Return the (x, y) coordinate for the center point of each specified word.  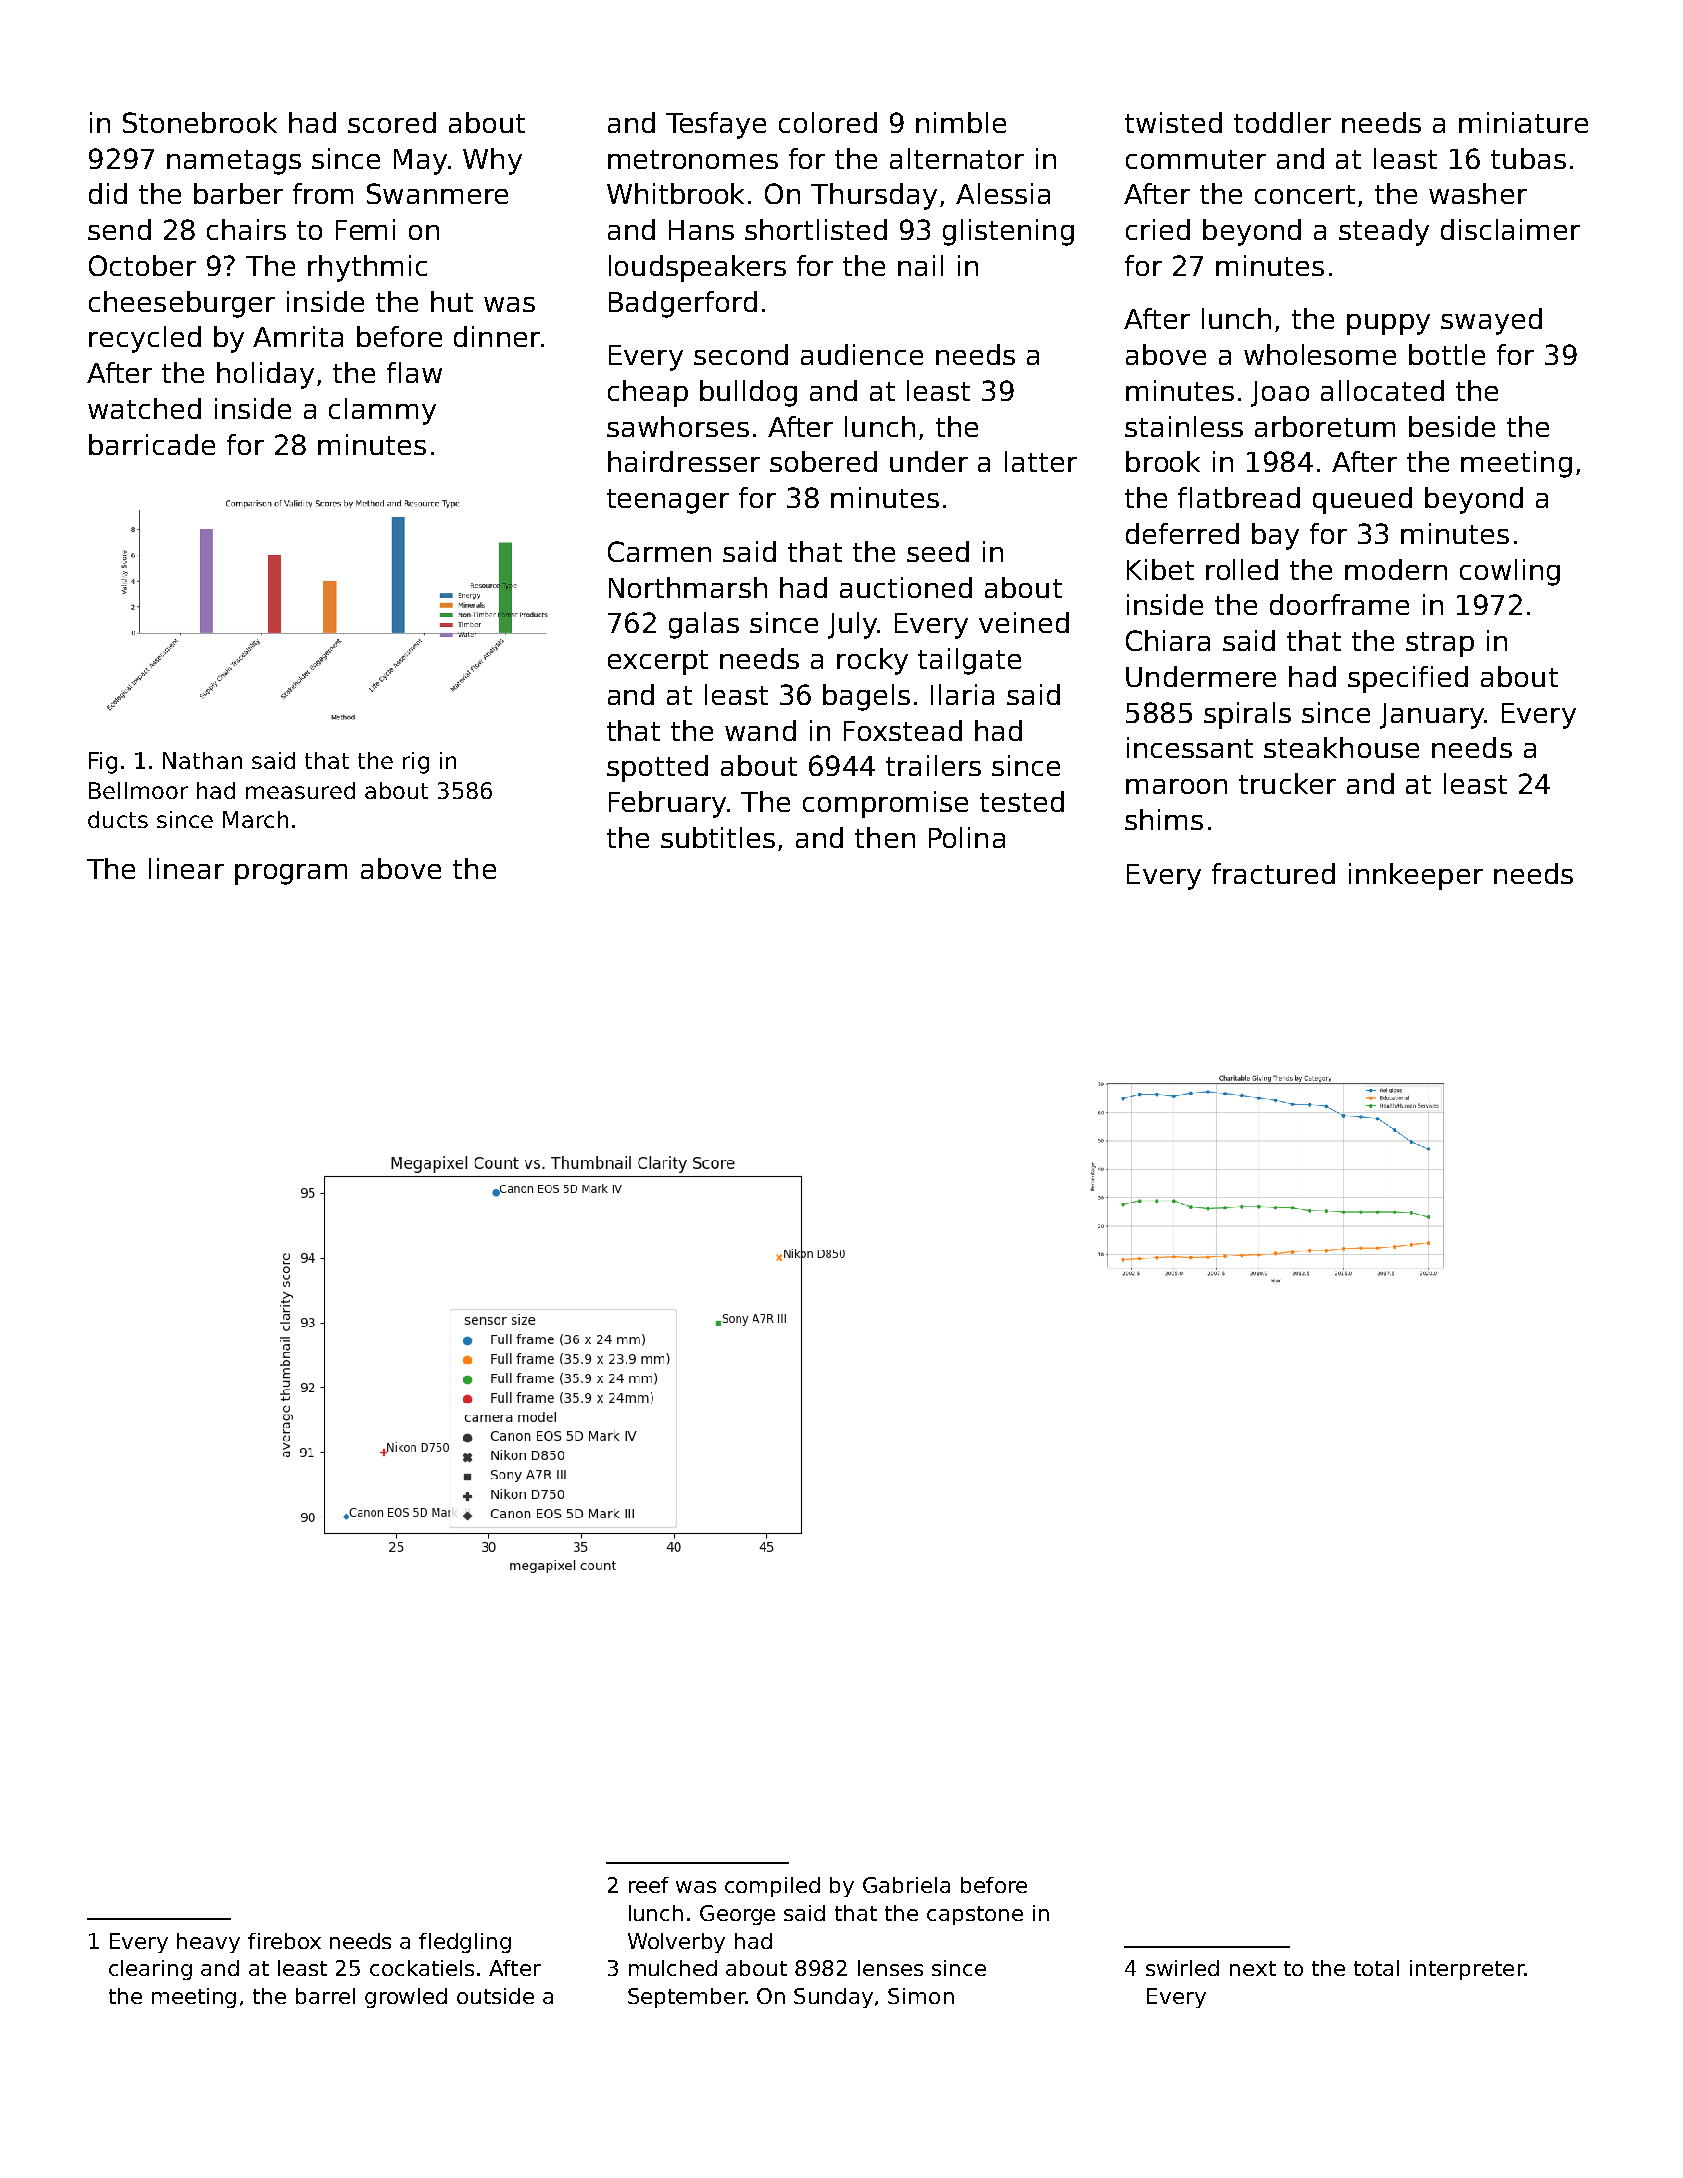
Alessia (1003, 193)
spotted (657, 768)
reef (649, 1885)
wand (760, 730)
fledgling (465, 1943)
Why (492, 161)
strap (1440, 644)
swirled (1182, 1968)
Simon (921, 1996)
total (1376, 1968)
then (885, 837)
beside (1452, 426)
